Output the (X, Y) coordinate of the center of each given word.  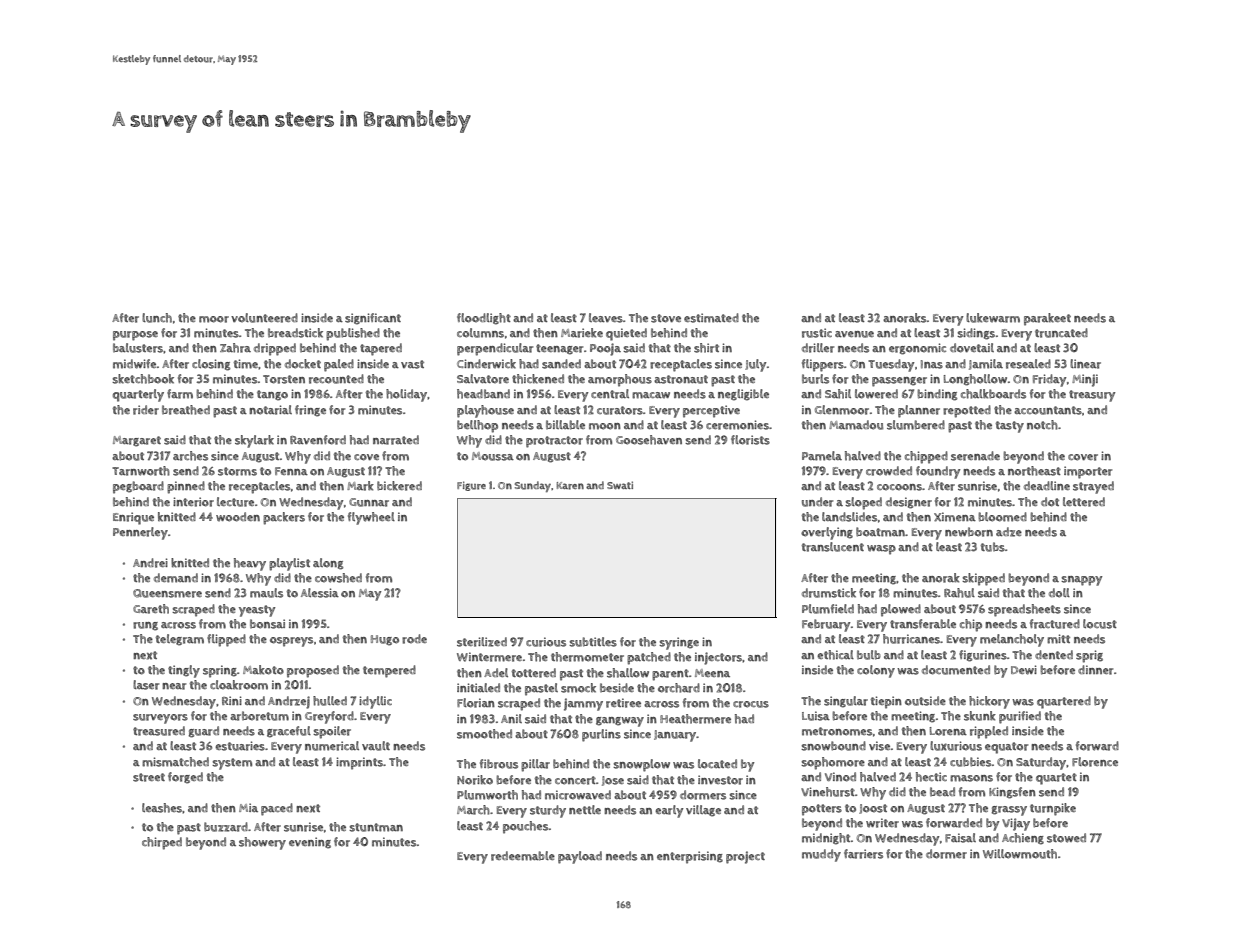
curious (546, 642)
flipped (226, 640)
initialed (478, 687)
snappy (1082, 581)
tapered (381, 349)
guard (203, 732)
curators (620, 410)
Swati (620, 485)
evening (310, 843)
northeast (1034, 471)
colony (876, 671)
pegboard (138, 487)
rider (146, 410)
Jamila (986, 364)
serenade (975, 456)
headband (483, 394)
